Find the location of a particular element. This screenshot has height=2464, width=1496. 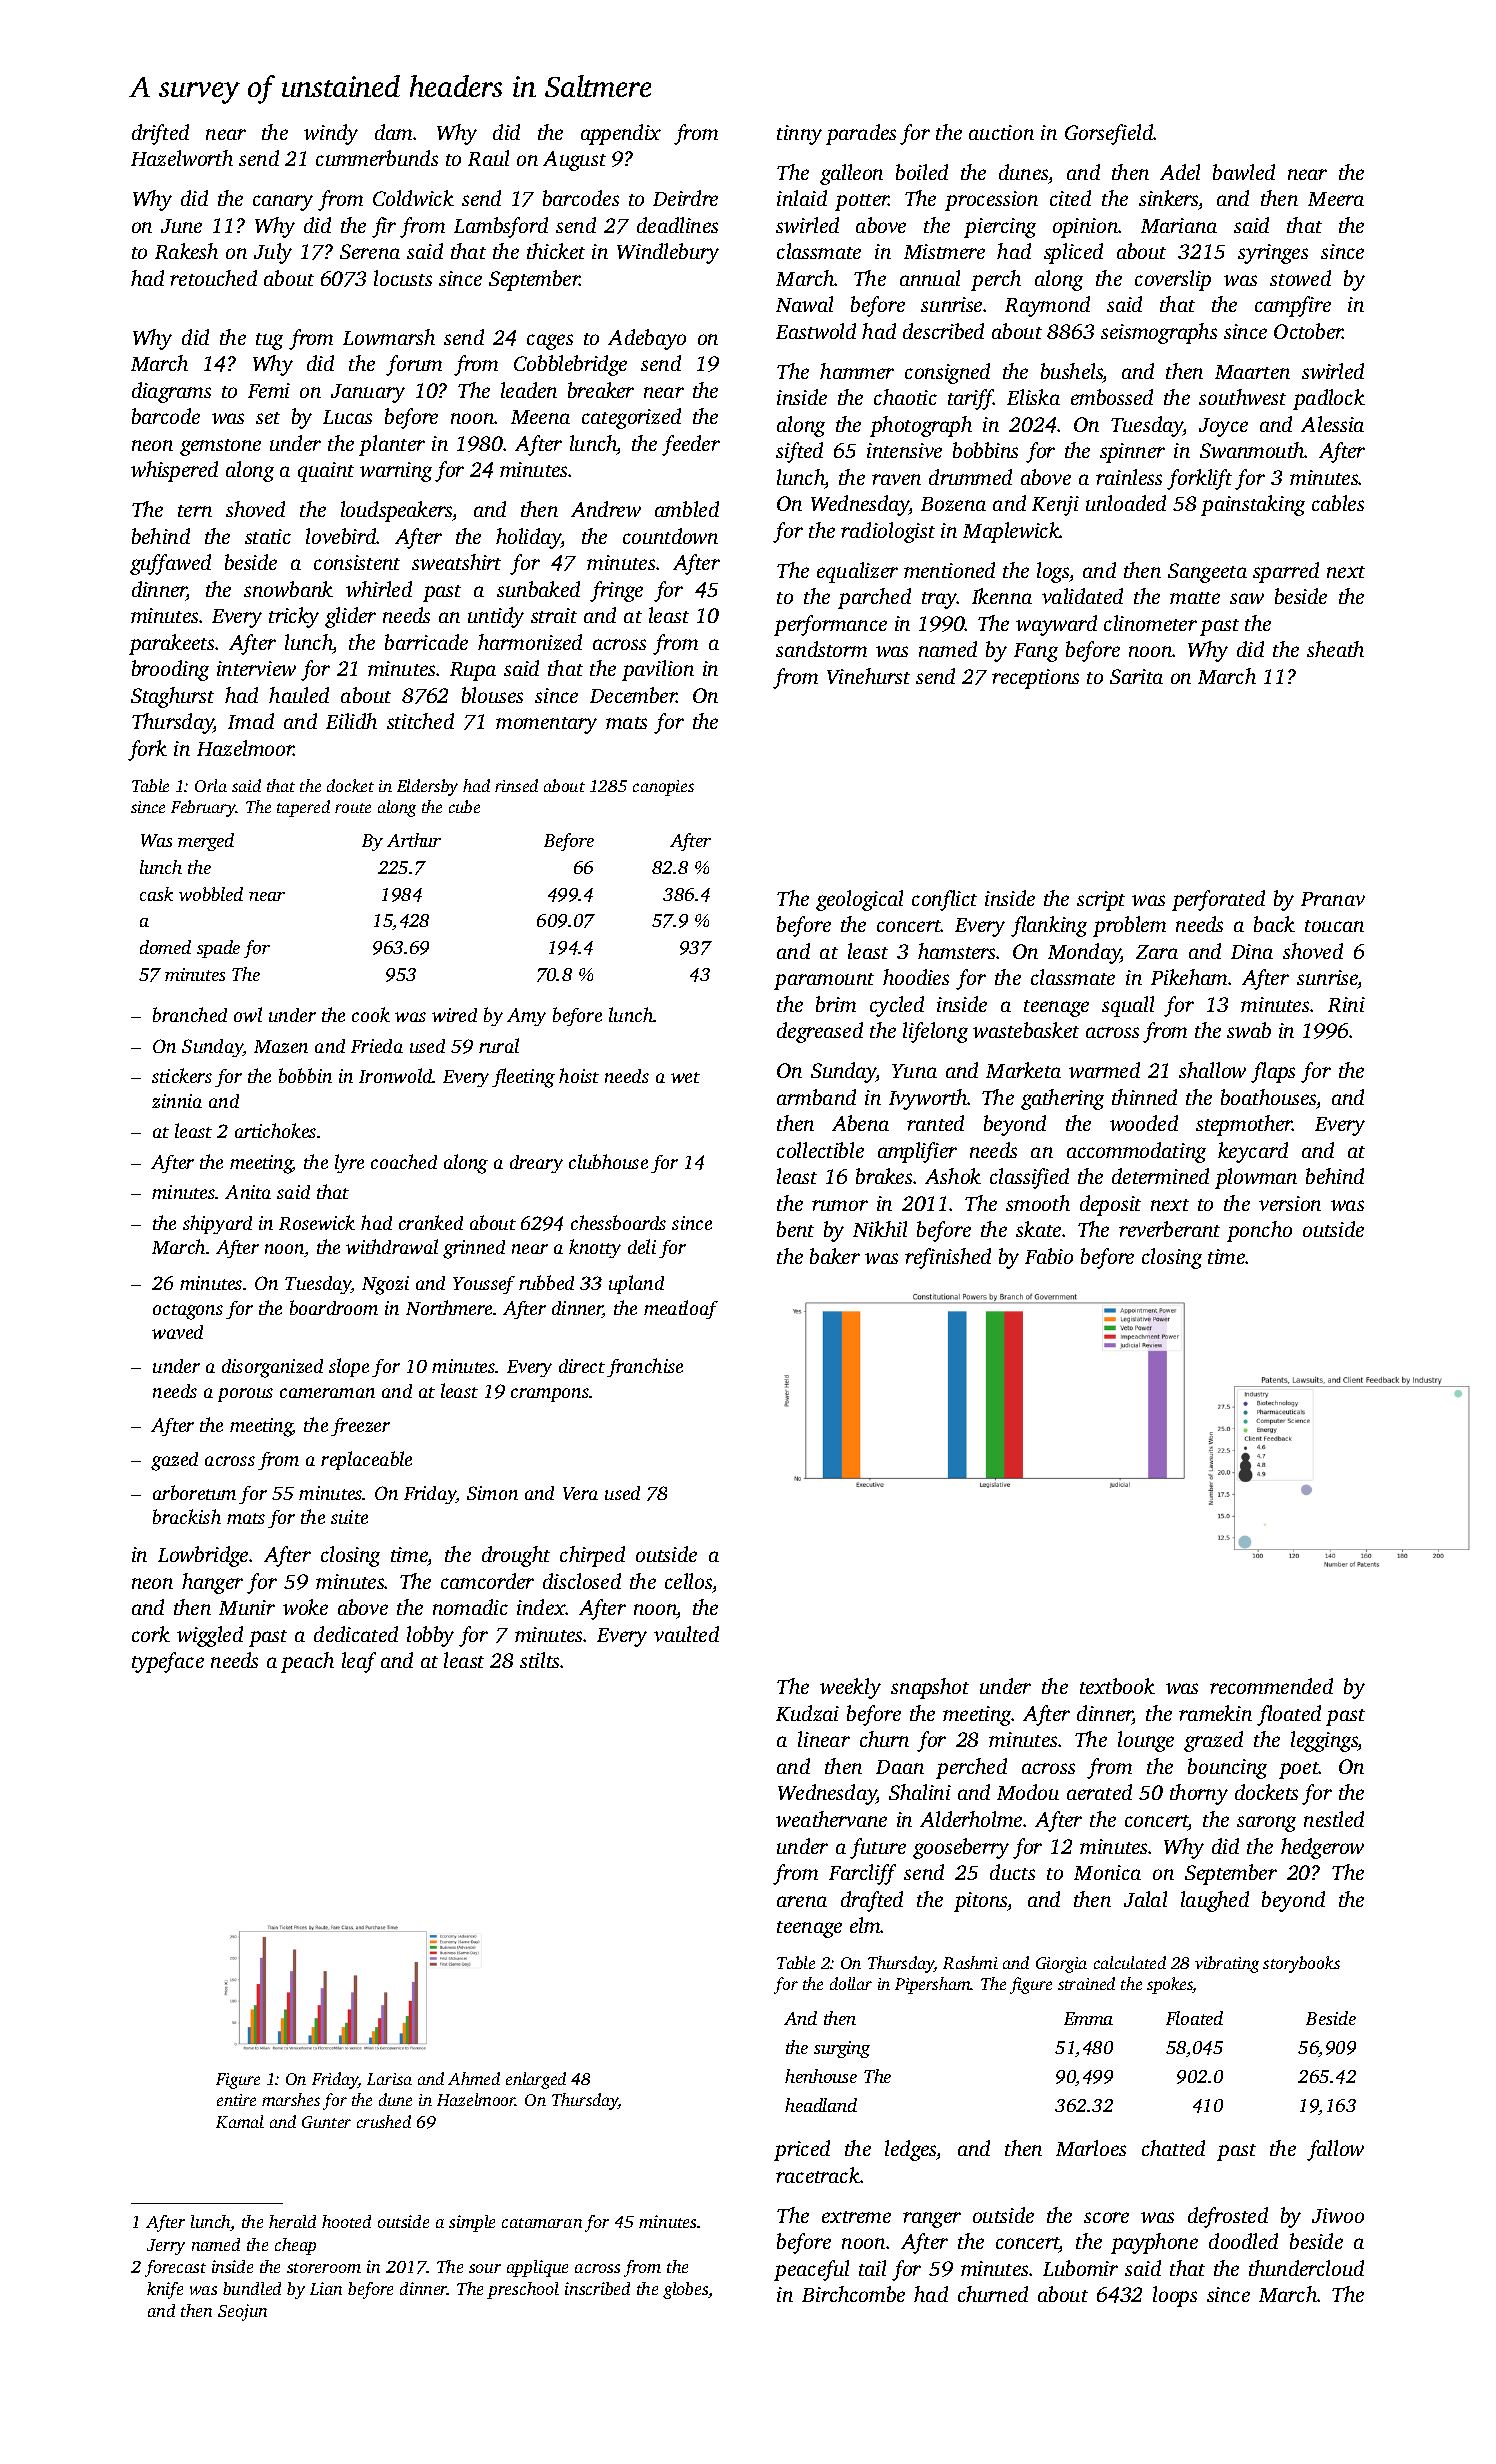

drifted is located at coordinates (160, 134).
